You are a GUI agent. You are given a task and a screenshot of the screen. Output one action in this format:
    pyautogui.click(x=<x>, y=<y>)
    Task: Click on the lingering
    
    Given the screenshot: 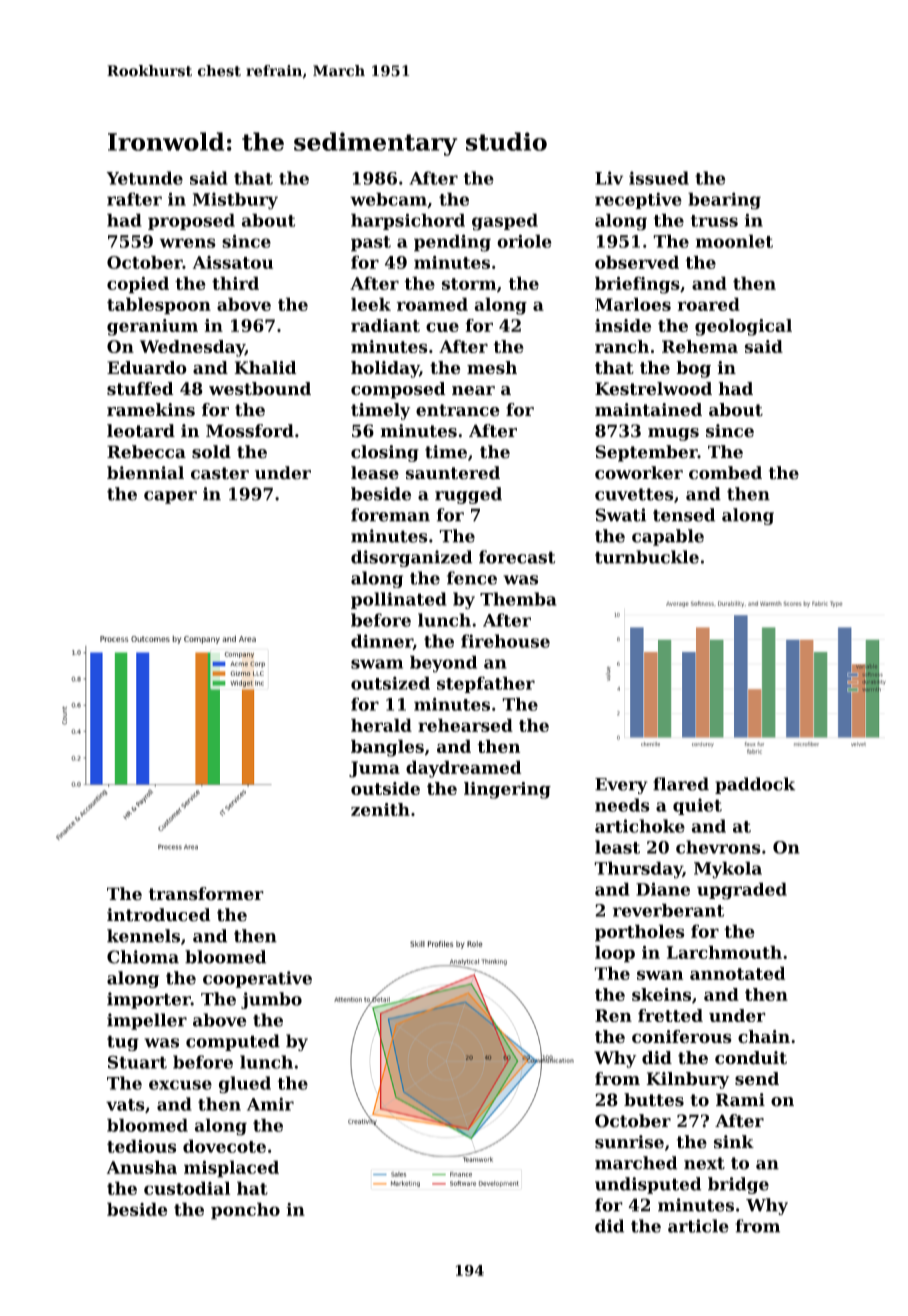 What is the action you would take?
    pyautogui.click(x=507, y=790)
